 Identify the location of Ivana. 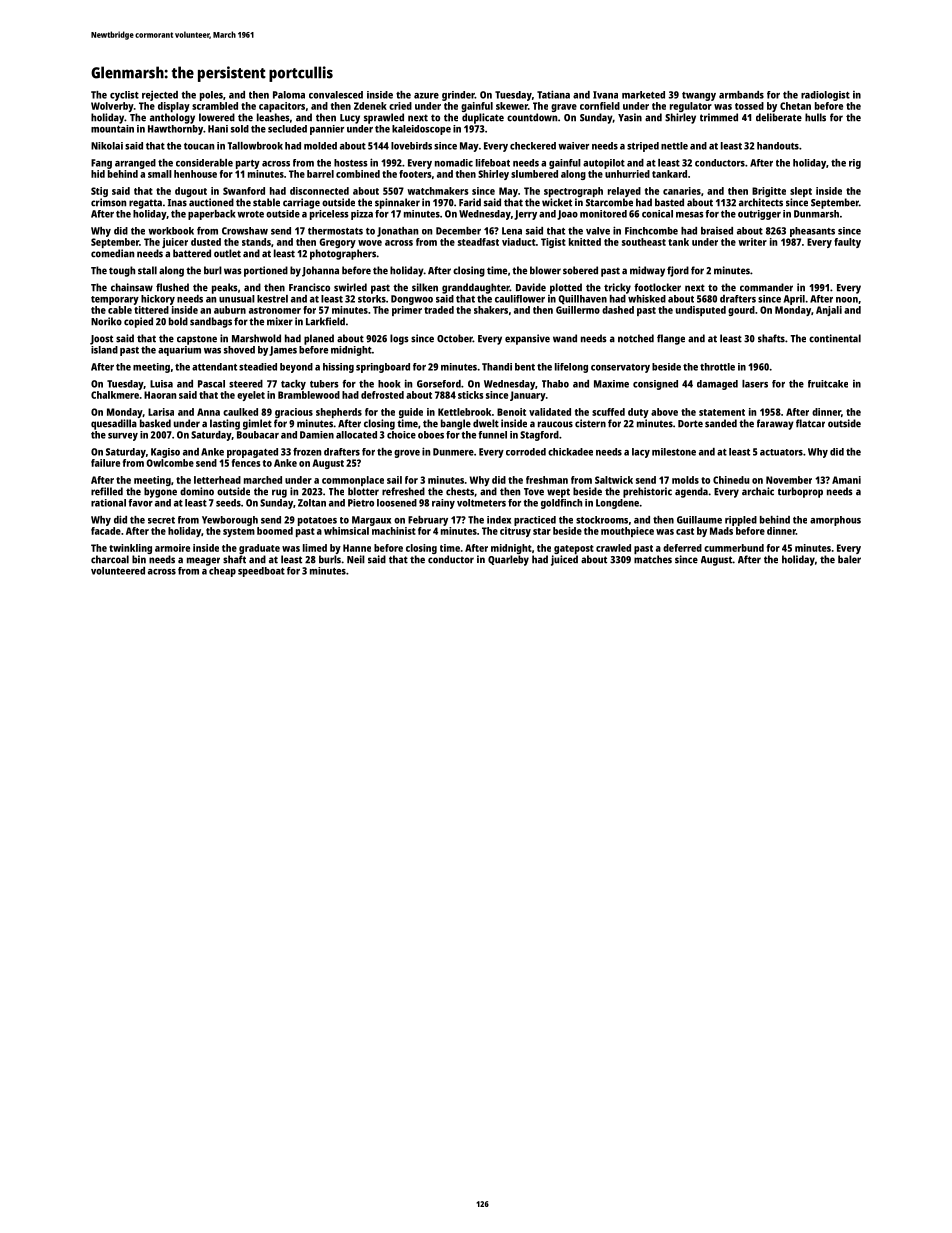
(605, 95).
